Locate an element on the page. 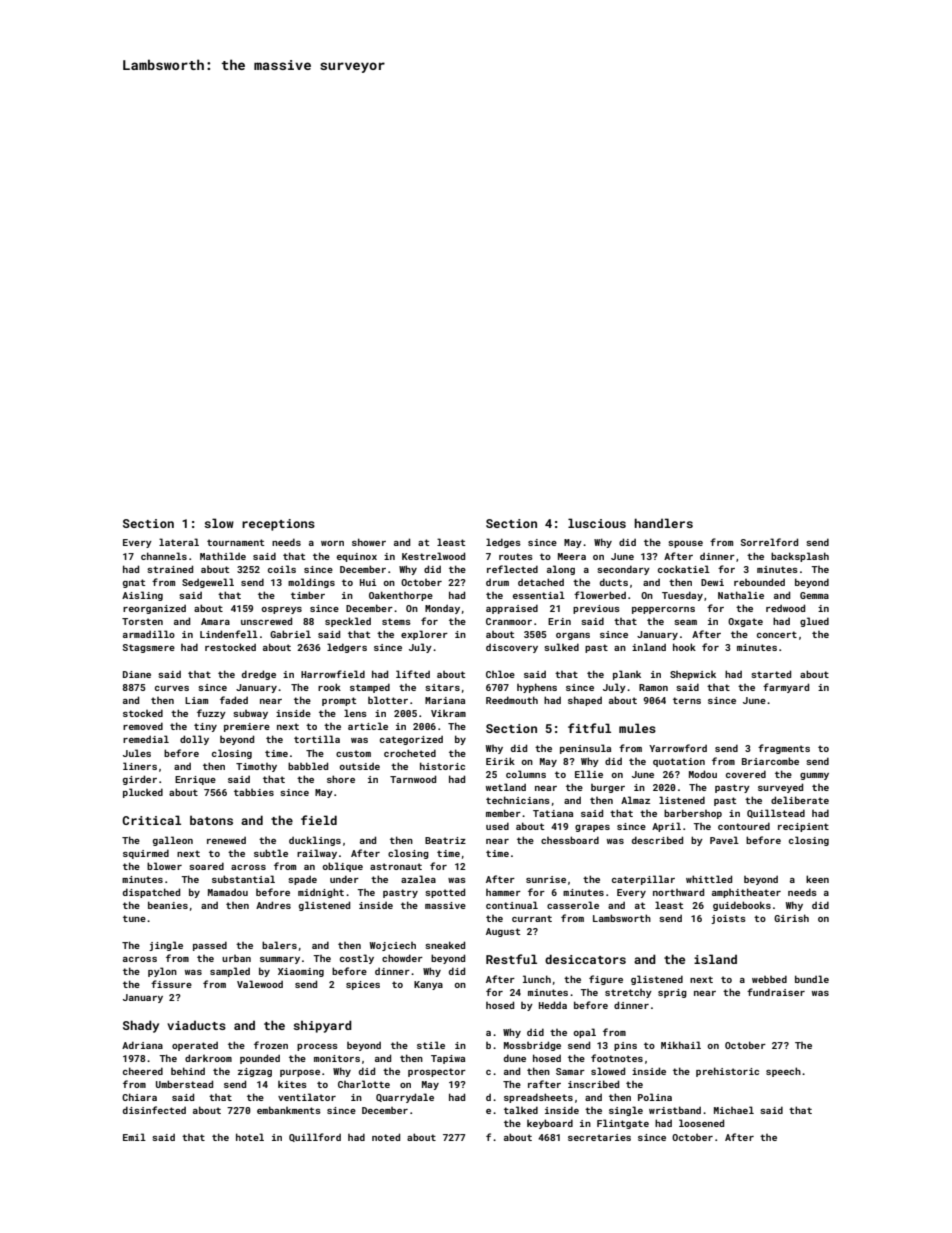 The image size is (952, 1233). described is located at coordinates (657, 840).
